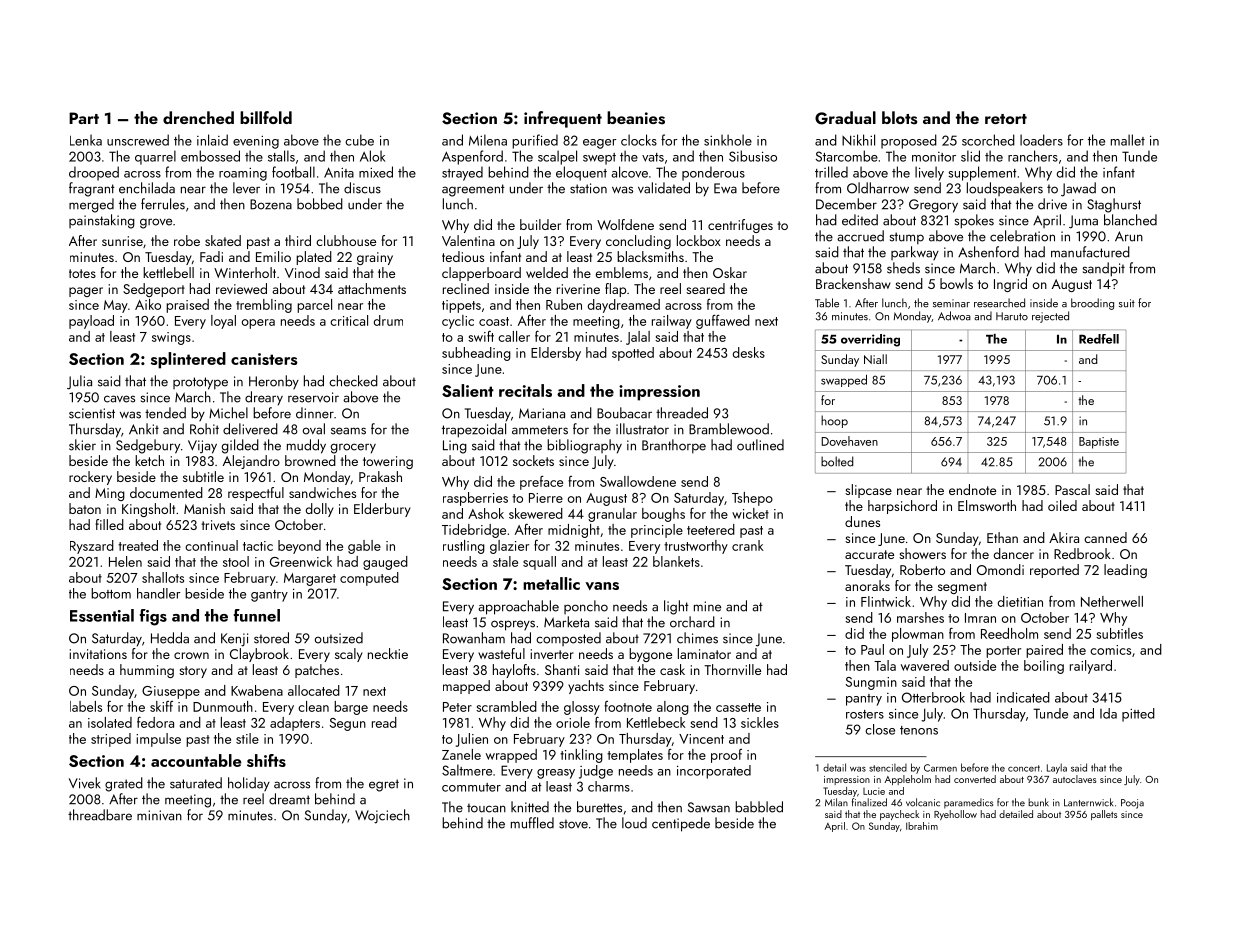  Describe the element at coordinates (85, 508) in the screenshot. I see `baton` at that location.
